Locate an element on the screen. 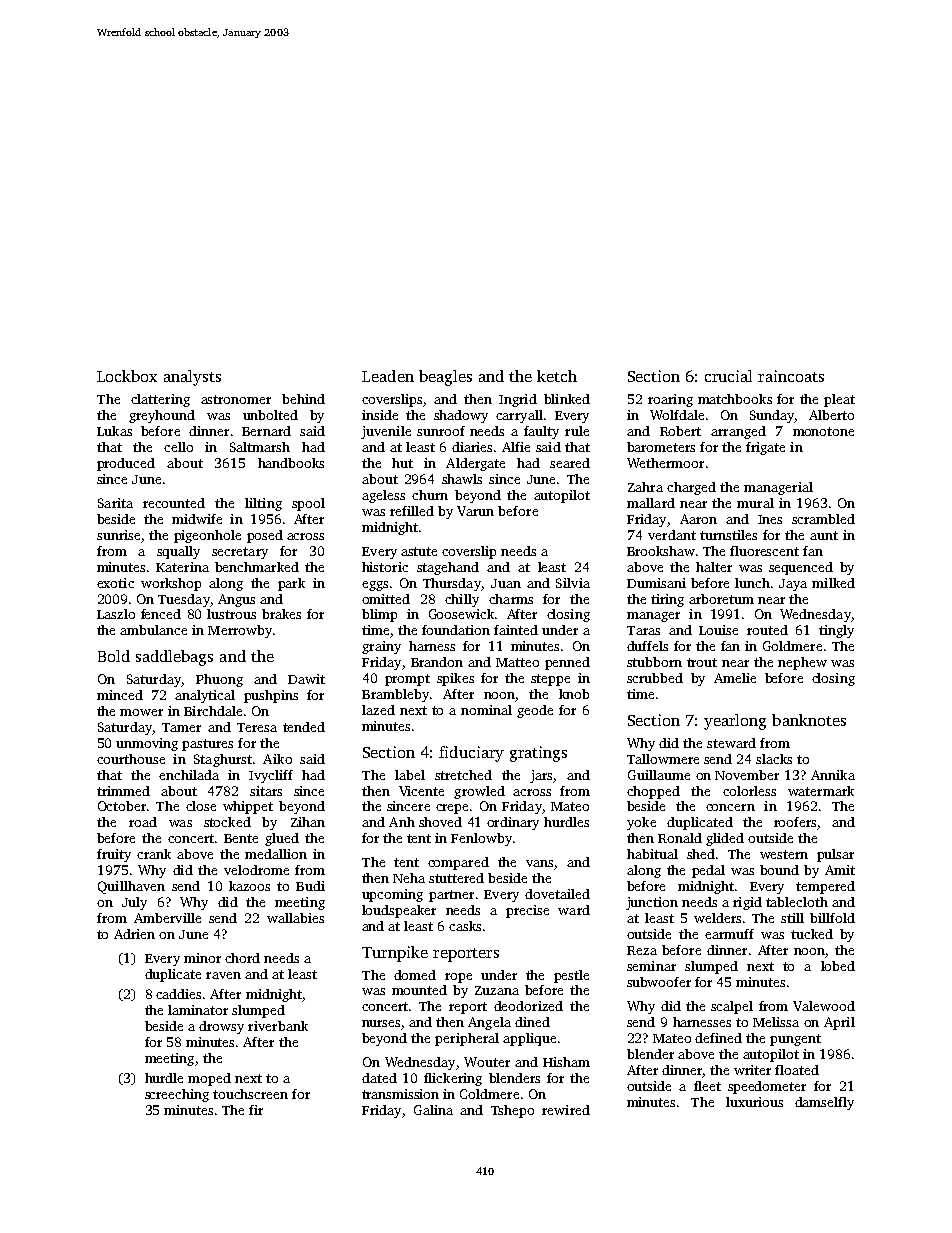  roaring is located at coordinates (670, 400).
